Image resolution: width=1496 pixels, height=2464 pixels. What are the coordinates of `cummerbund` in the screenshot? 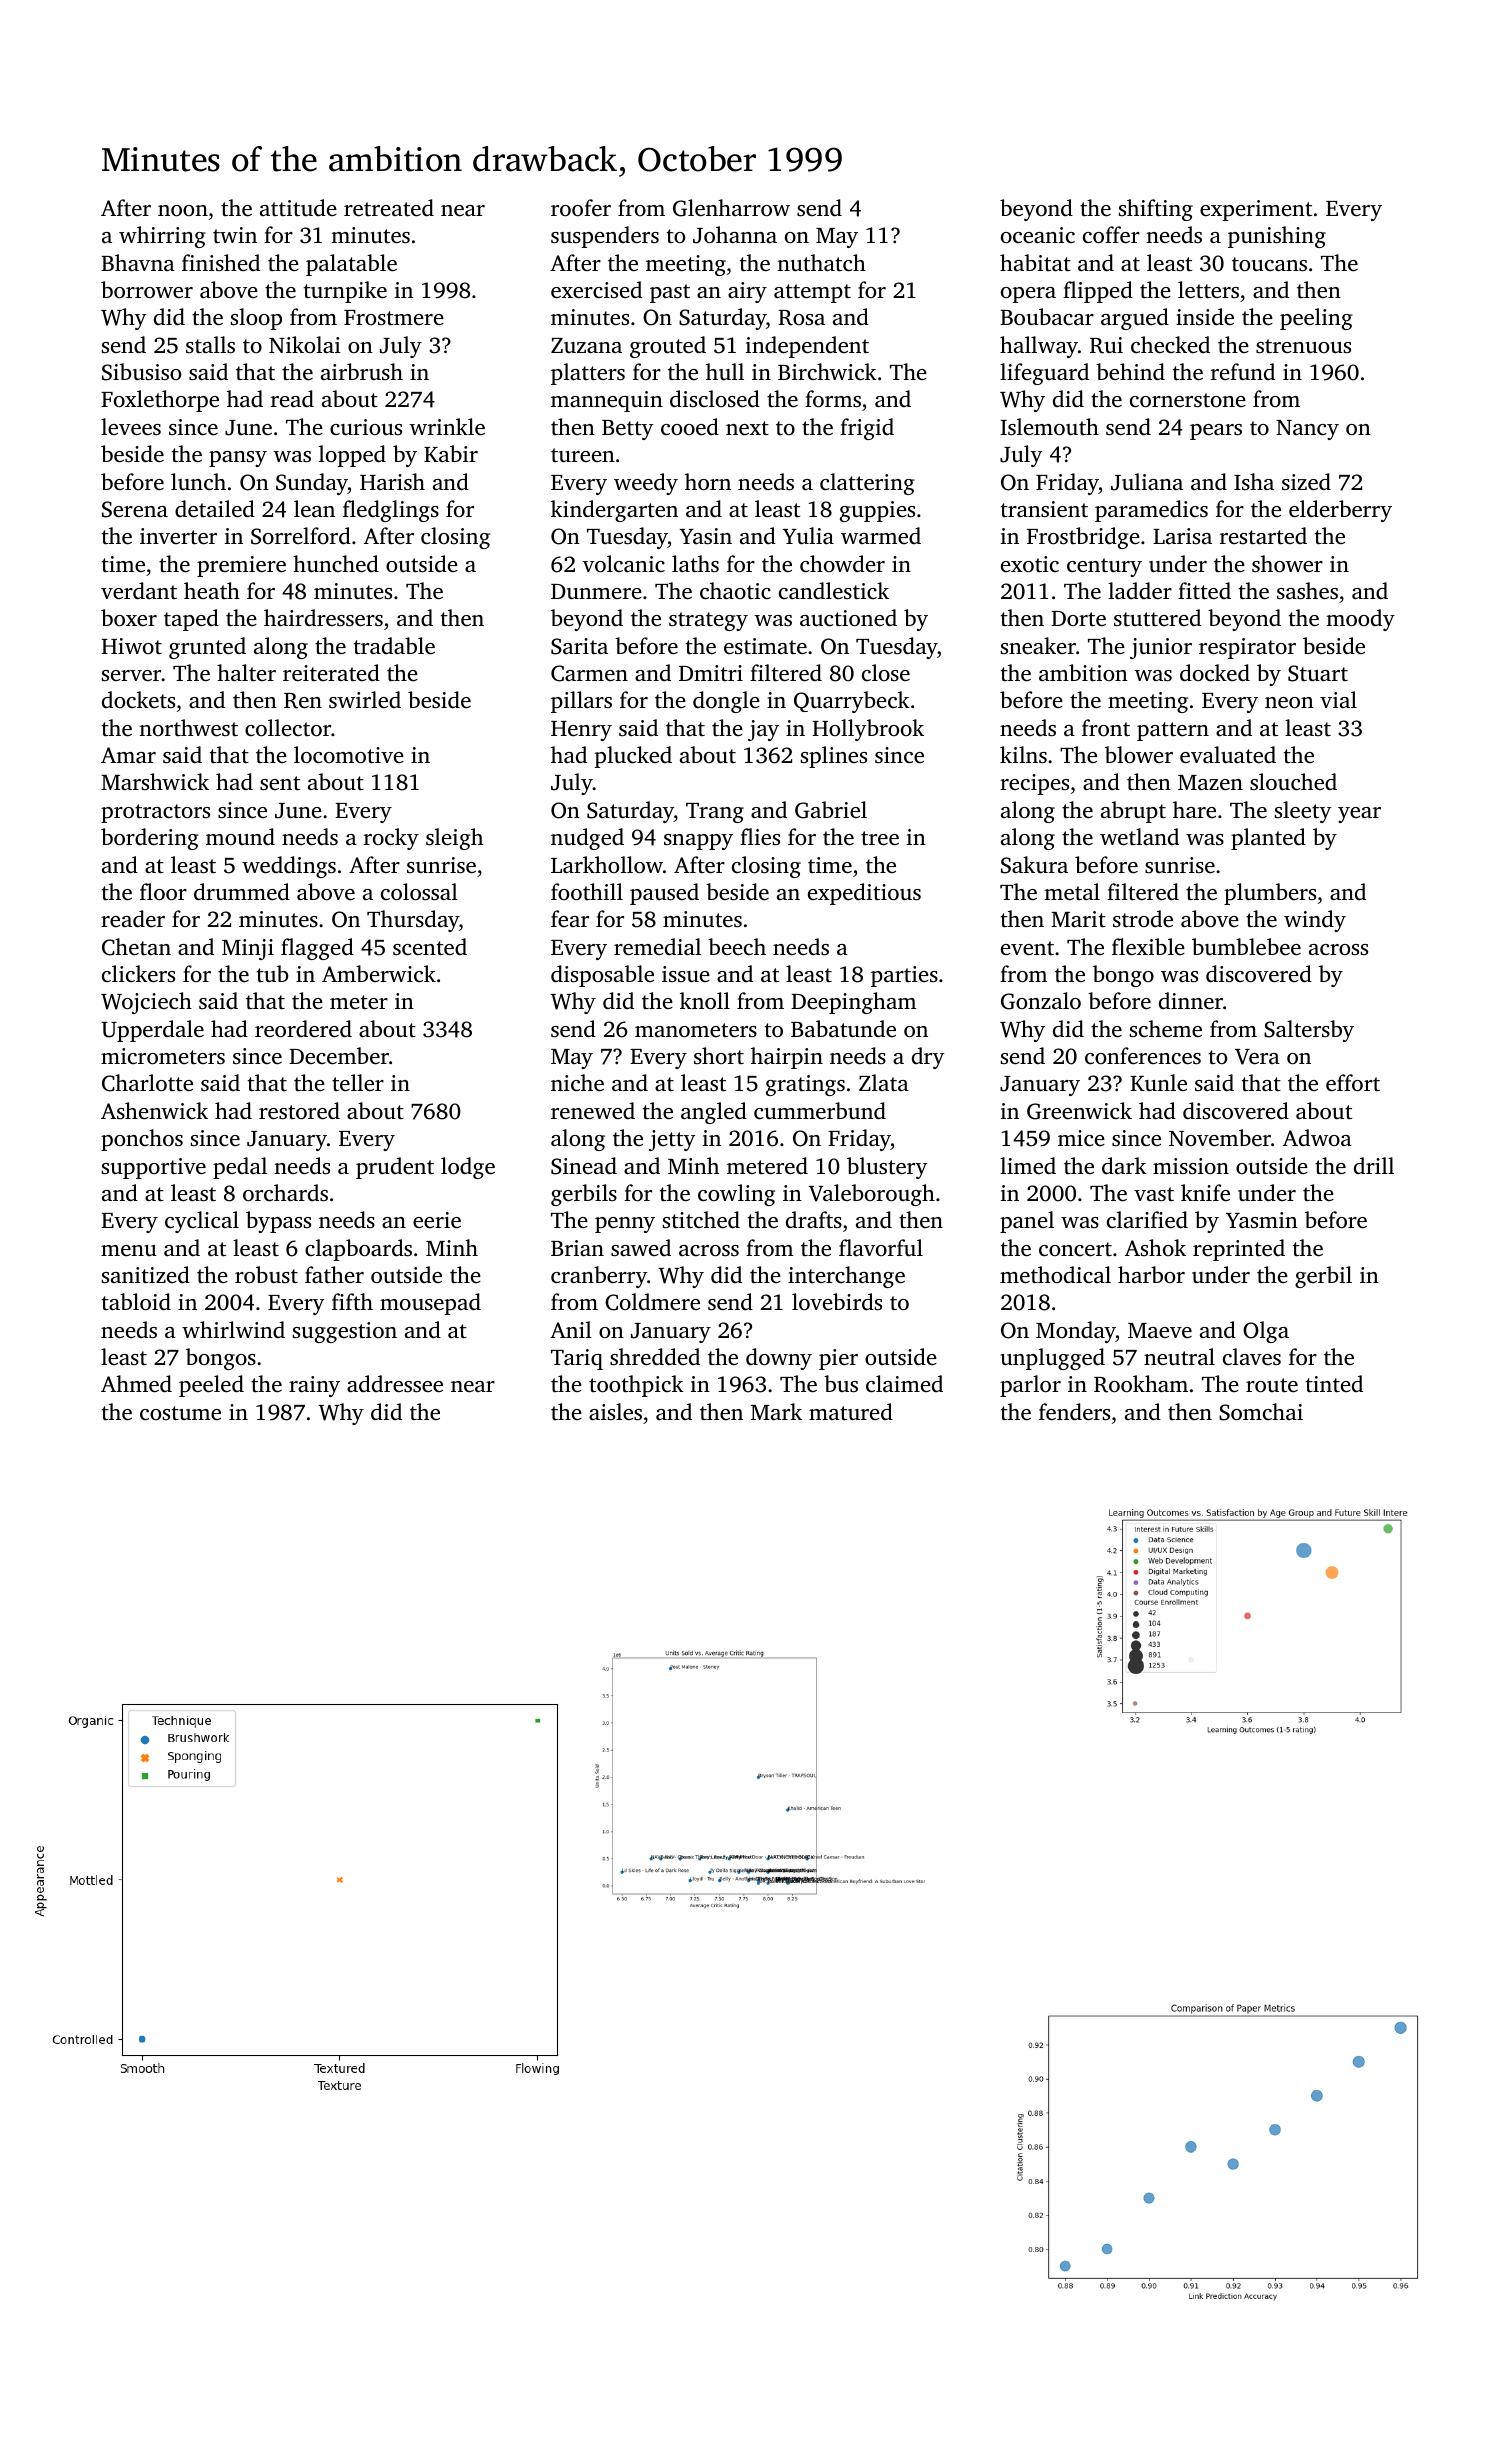 It's located at (820, 1111).
